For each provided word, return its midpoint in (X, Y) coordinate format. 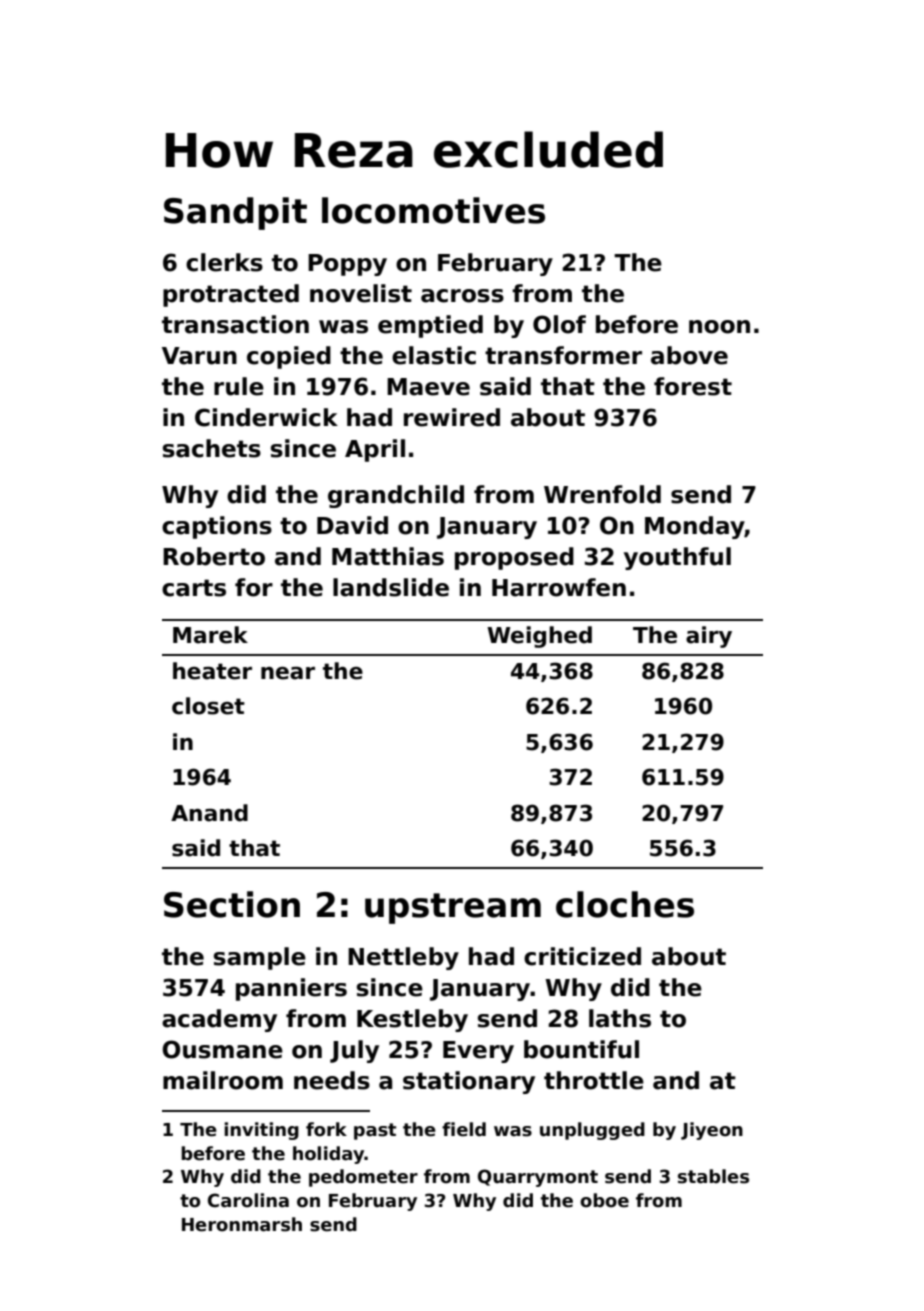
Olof (559, 324)
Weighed (539, 637)
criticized (582, 956)
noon (719, 327)
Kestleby (412, 1020)
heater (212, 671)
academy (219, 1020)
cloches (625, 904)
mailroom (223, 1080)
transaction (235, 324)
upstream (453, 908)
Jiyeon (712, 1131)
